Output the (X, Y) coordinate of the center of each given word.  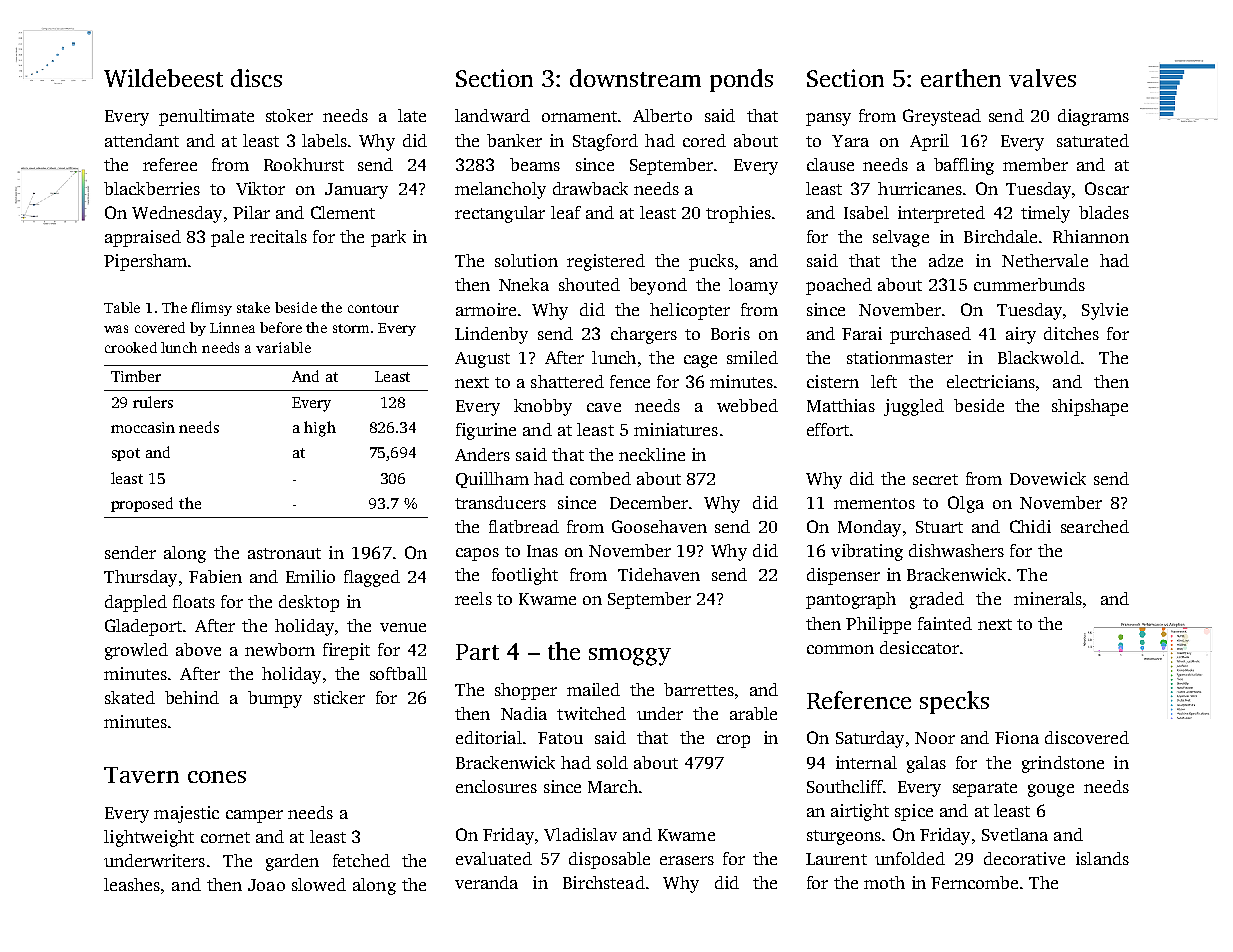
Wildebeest (163, 78)
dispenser (843, 576)
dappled (136, 603)
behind (192, 697)
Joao (266, 885)
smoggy (630, 657)
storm (351, 328)
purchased (930, 335)
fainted (945, 623)
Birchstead (604, 882)
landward (492, 115)
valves (1042, 78)
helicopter (690, 311)
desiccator (919, 647)
